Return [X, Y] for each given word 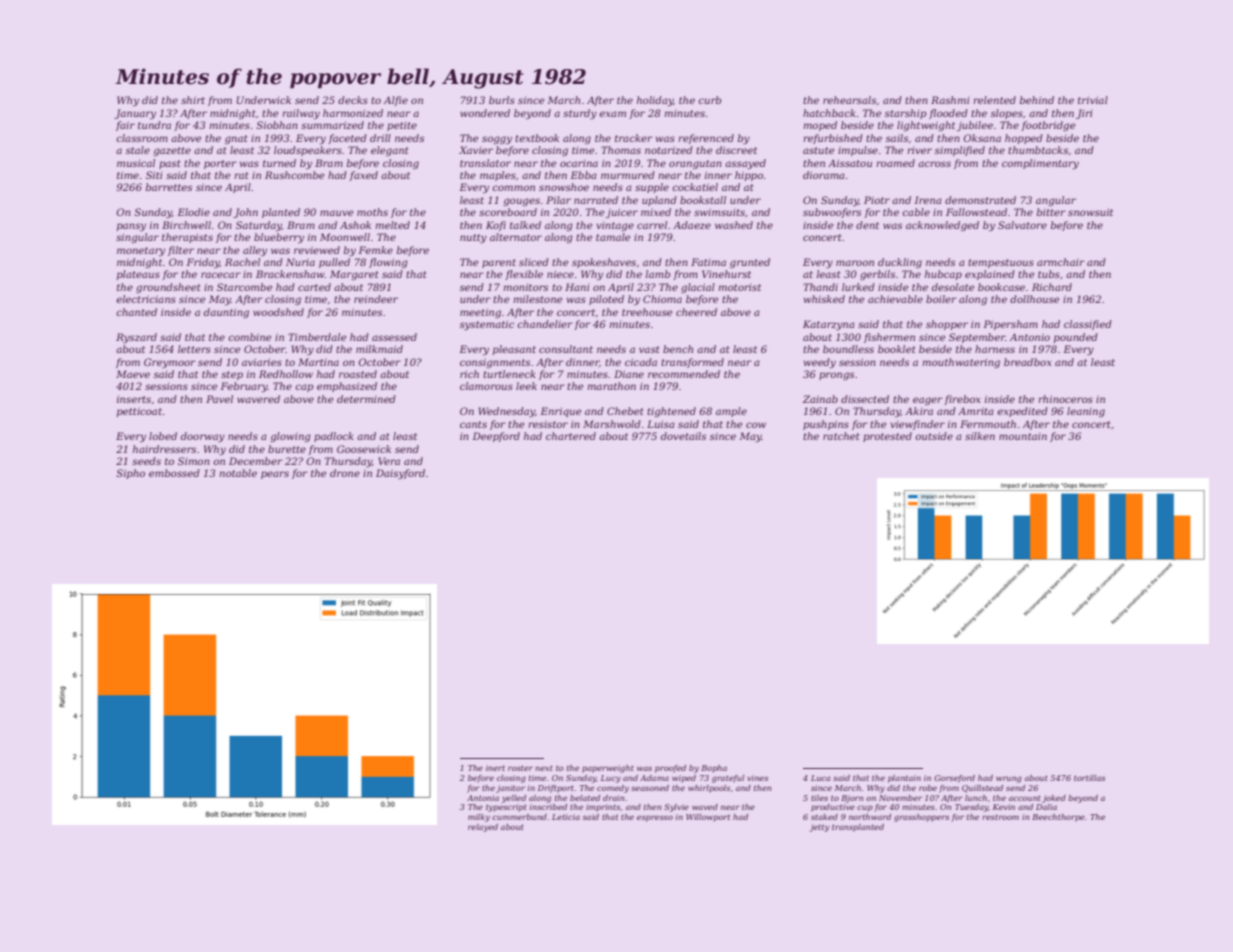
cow [756, 425]
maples [498, 176]
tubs [1049, 274]
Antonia [483, 798]
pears [275, 475]
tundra [154, 125]
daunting [226, 313]
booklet [896, 349]
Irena [928, 200]
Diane [629, 374]
